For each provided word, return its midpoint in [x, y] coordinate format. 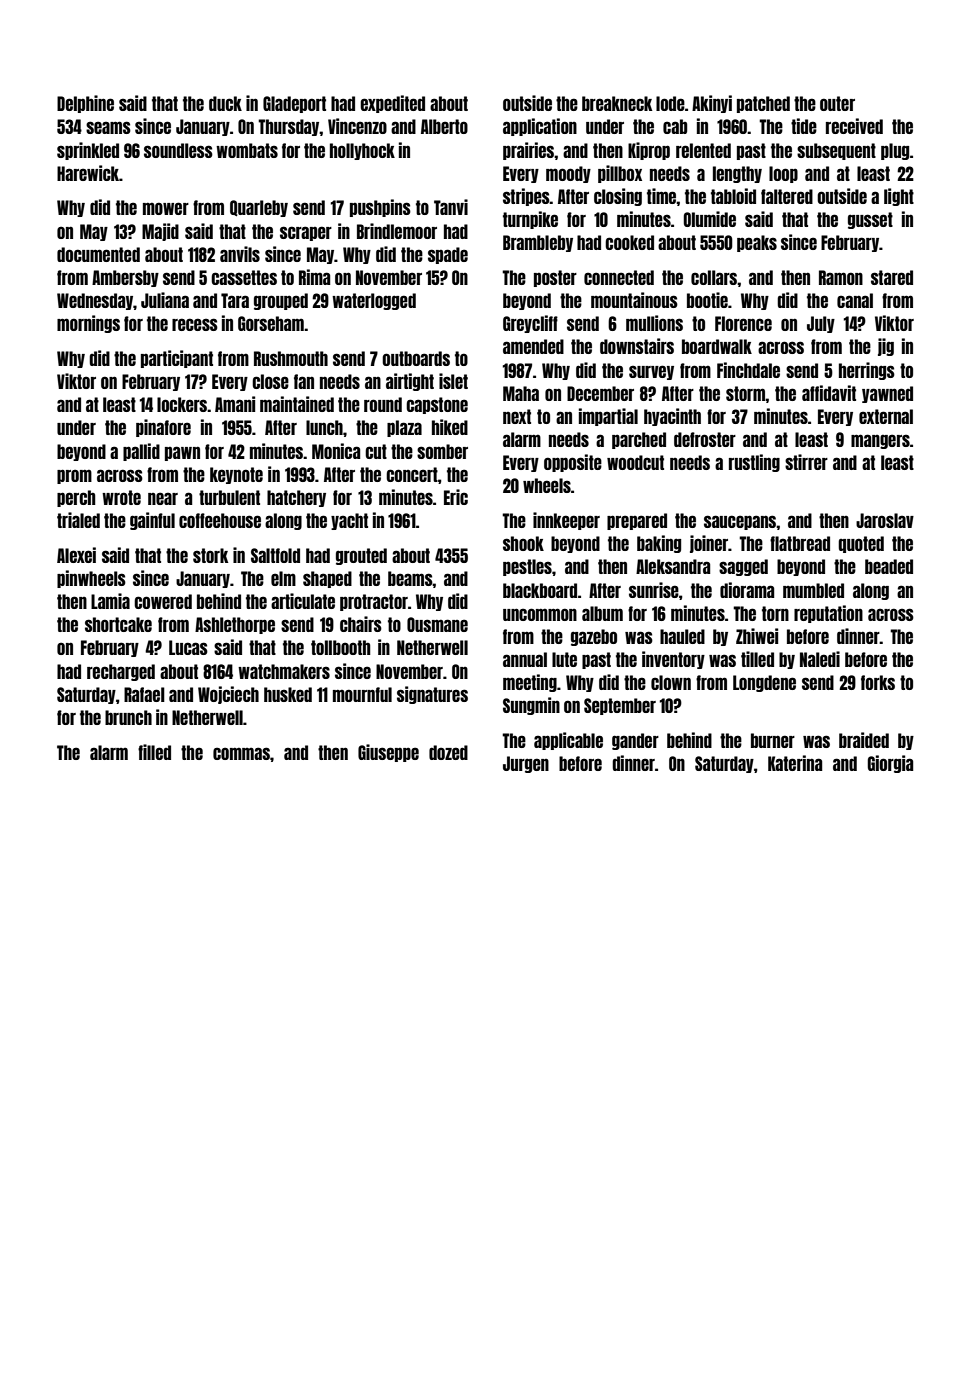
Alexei [76, 555]
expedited [392, 104]
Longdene [764, 683]
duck [225, 103]
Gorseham [271, 323]
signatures [432, 695]
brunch [128, 717]
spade [448, 255]
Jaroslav [885, 520]
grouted [361, 556]
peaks [757, 243]
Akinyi [712, 104]
